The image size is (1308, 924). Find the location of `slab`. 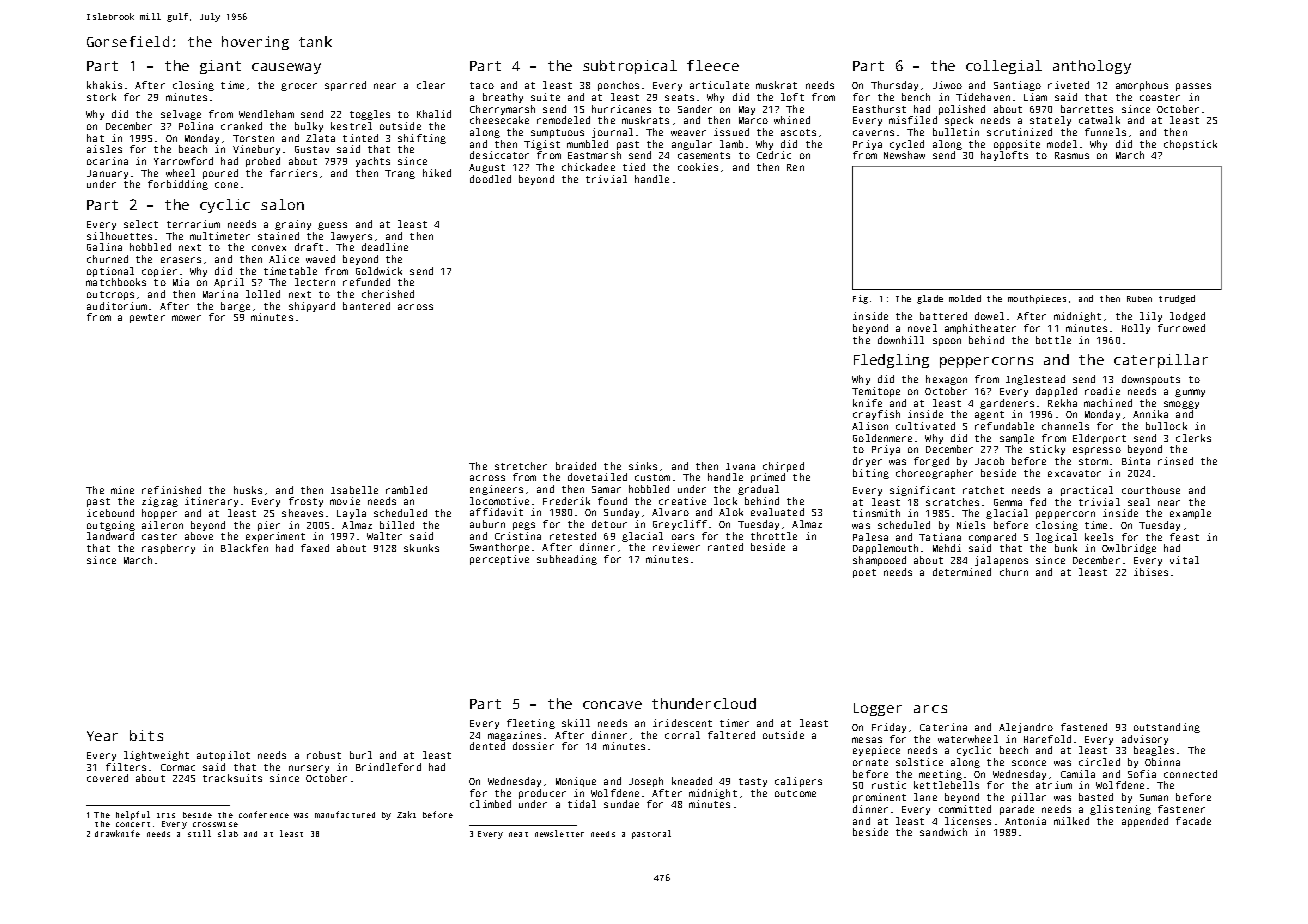

slab is located at coordinates (228, 833).
